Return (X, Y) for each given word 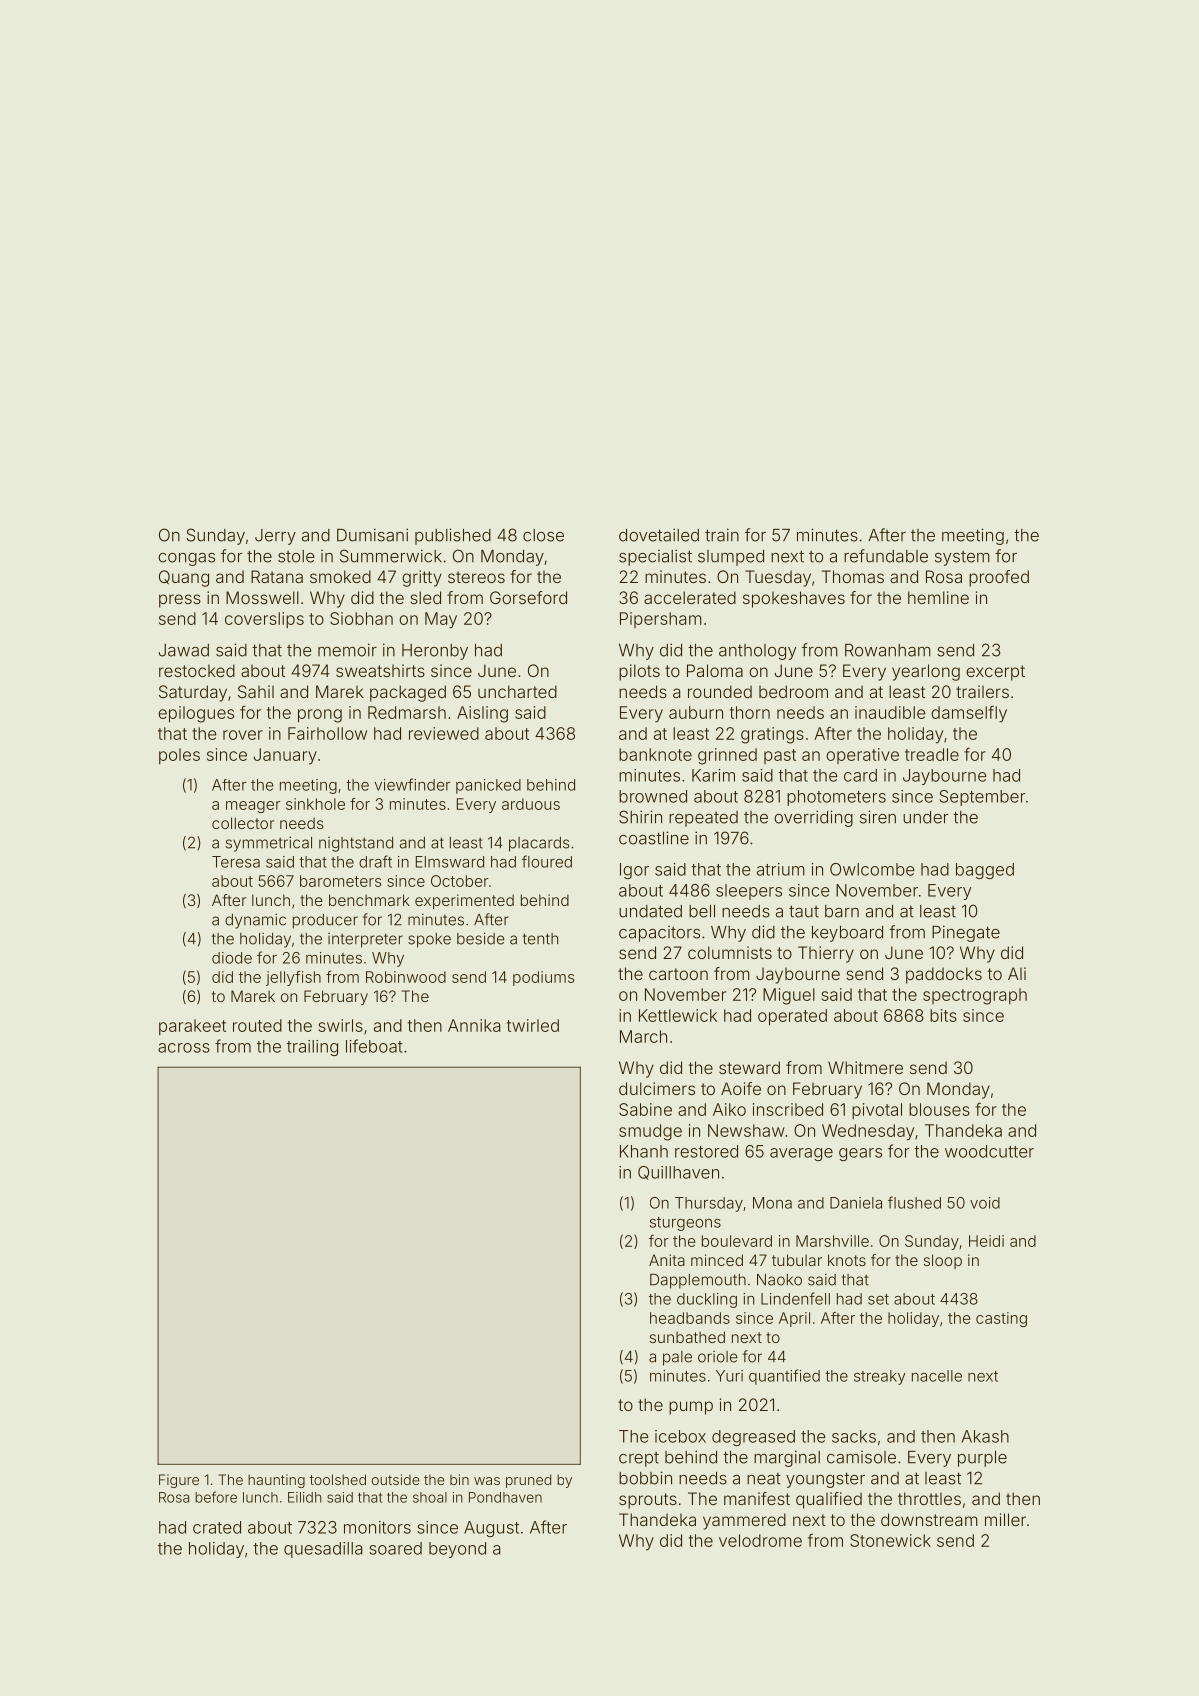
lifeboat (374, 1046)
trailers (982, 691)
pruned (528, 1481)
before (216, 1497)
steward (749, 1067)
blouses (939, 1109)
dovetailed (659, 535)
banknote (655, 754)
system (962, 558)
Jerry (275, 537)
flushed (914, 1202)
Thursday (709, 1204)
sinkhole (315, 804)
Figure (179, 1481)
